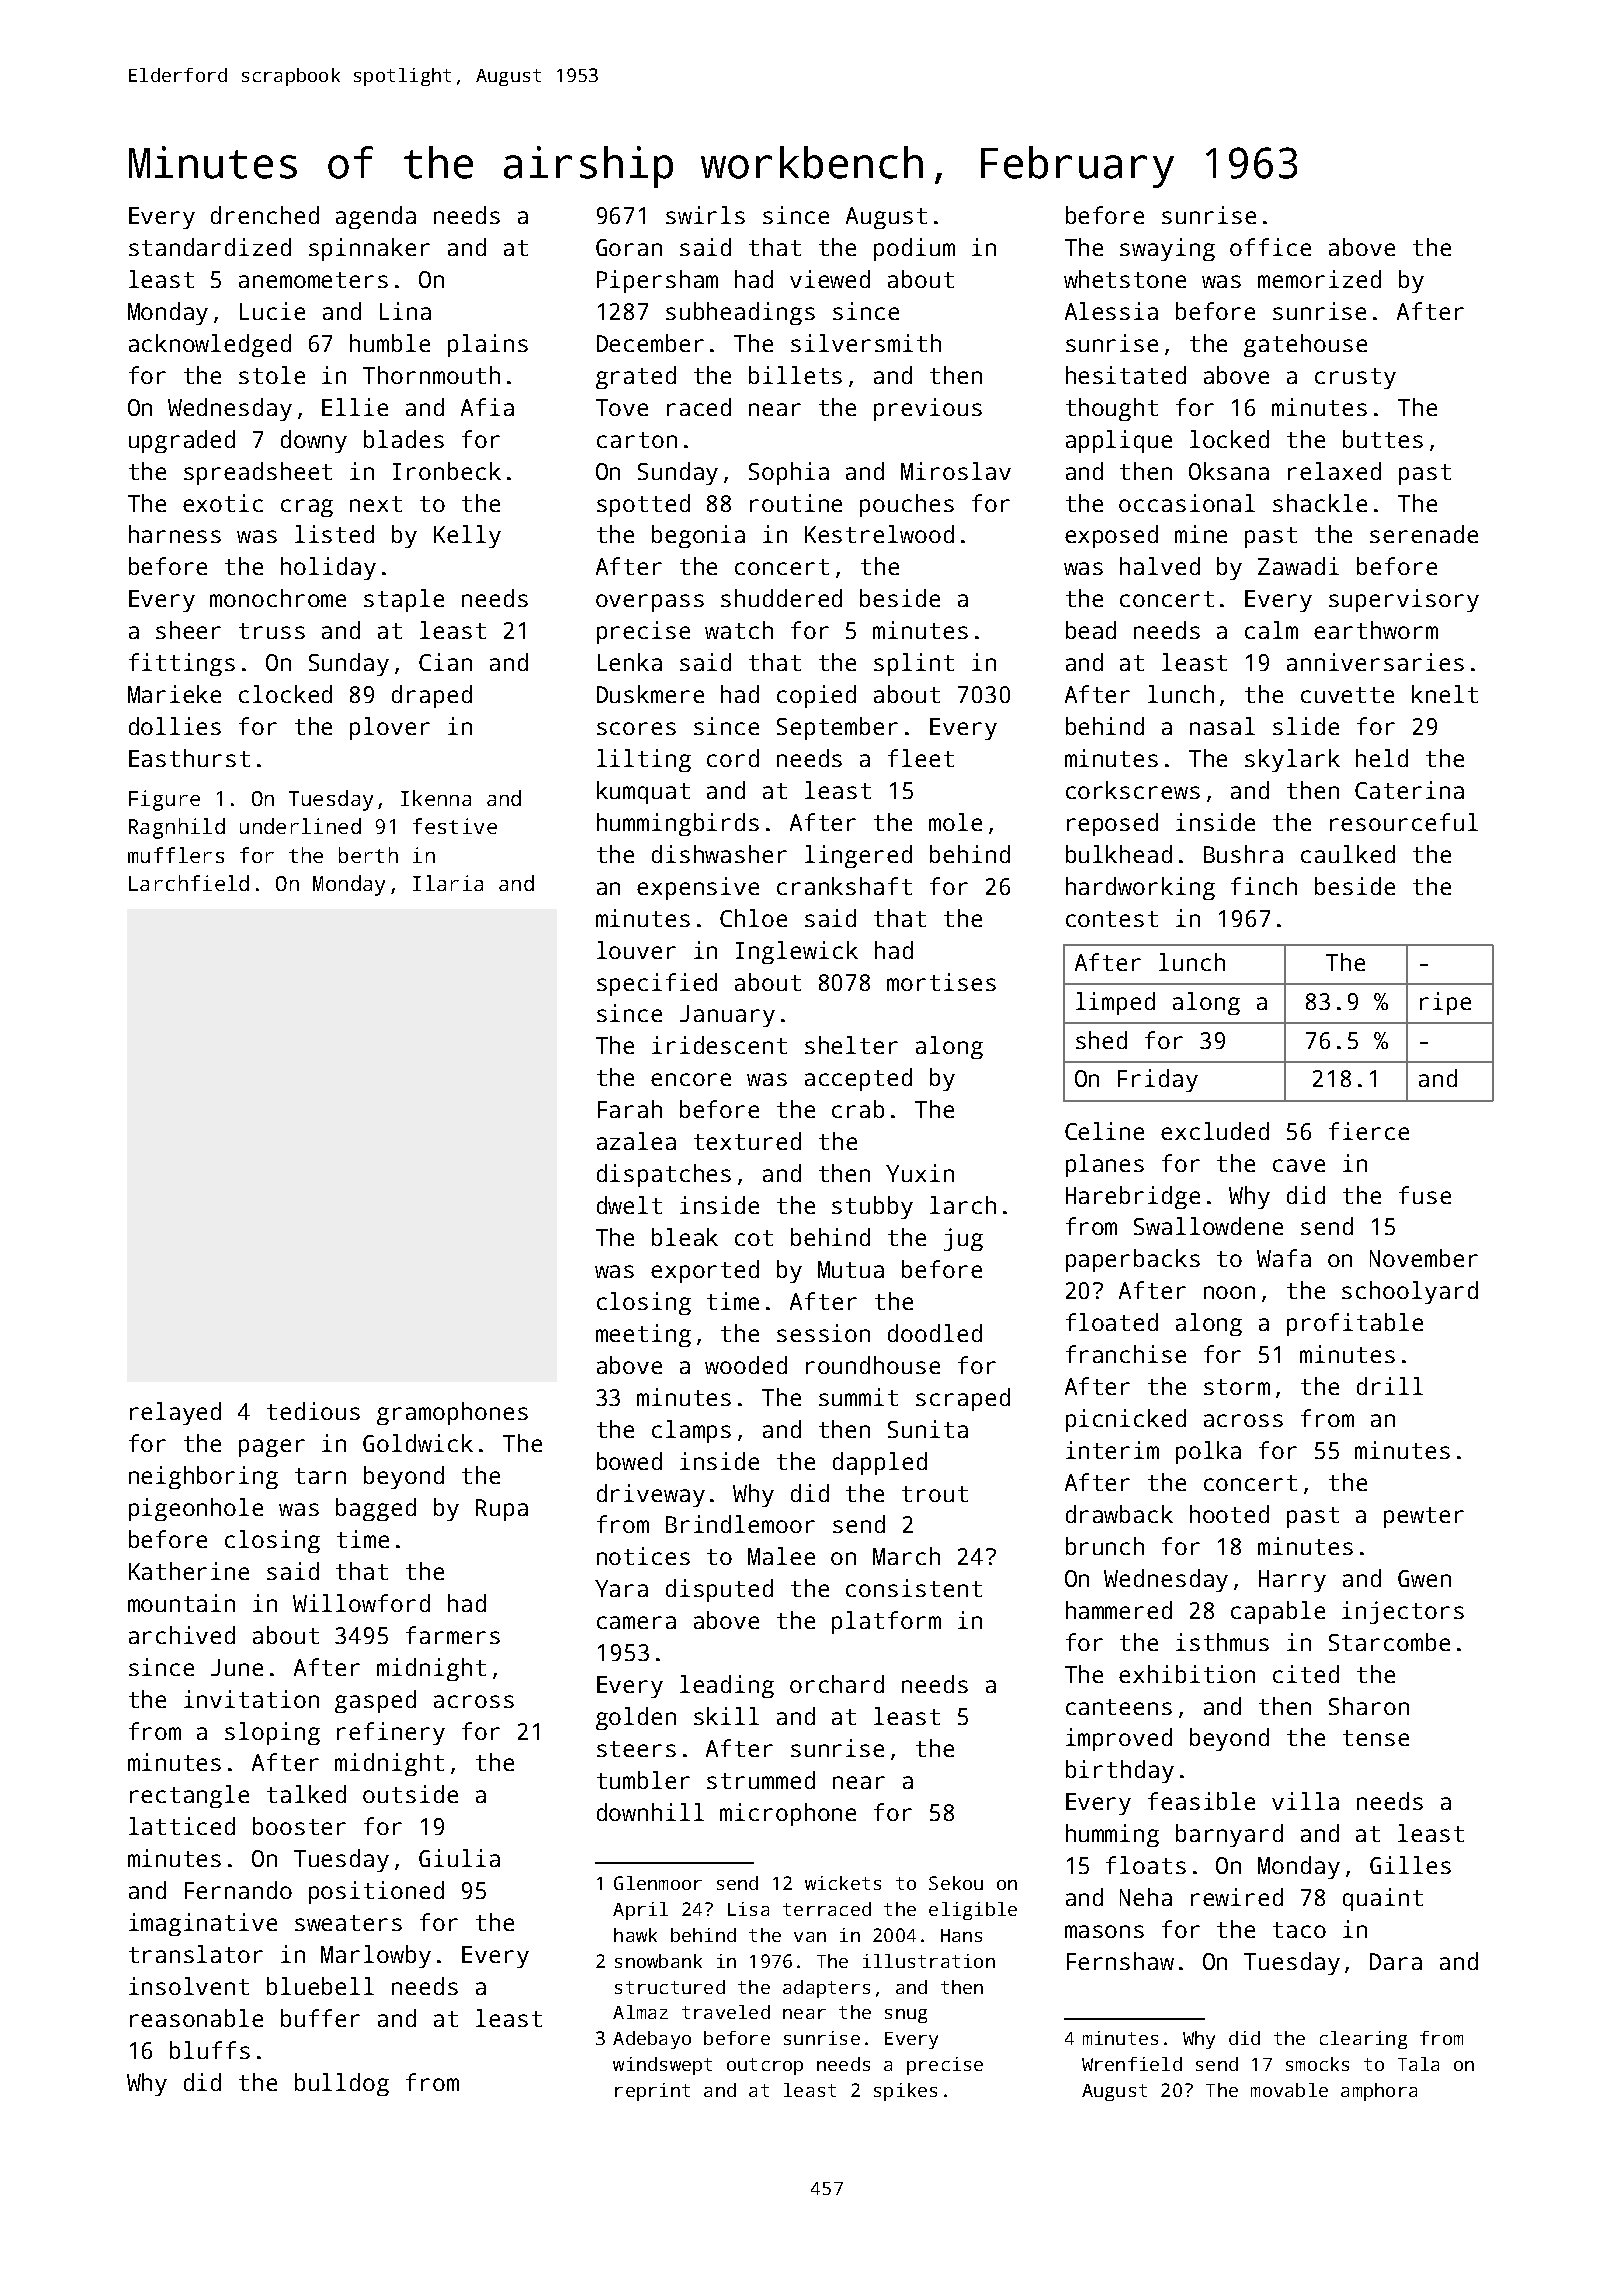 The image size is (1620, 2292). What do you see at coordinates (342, 2084) in the screenshot?
I see `bulldog` at bounding box center [342, 2084].
